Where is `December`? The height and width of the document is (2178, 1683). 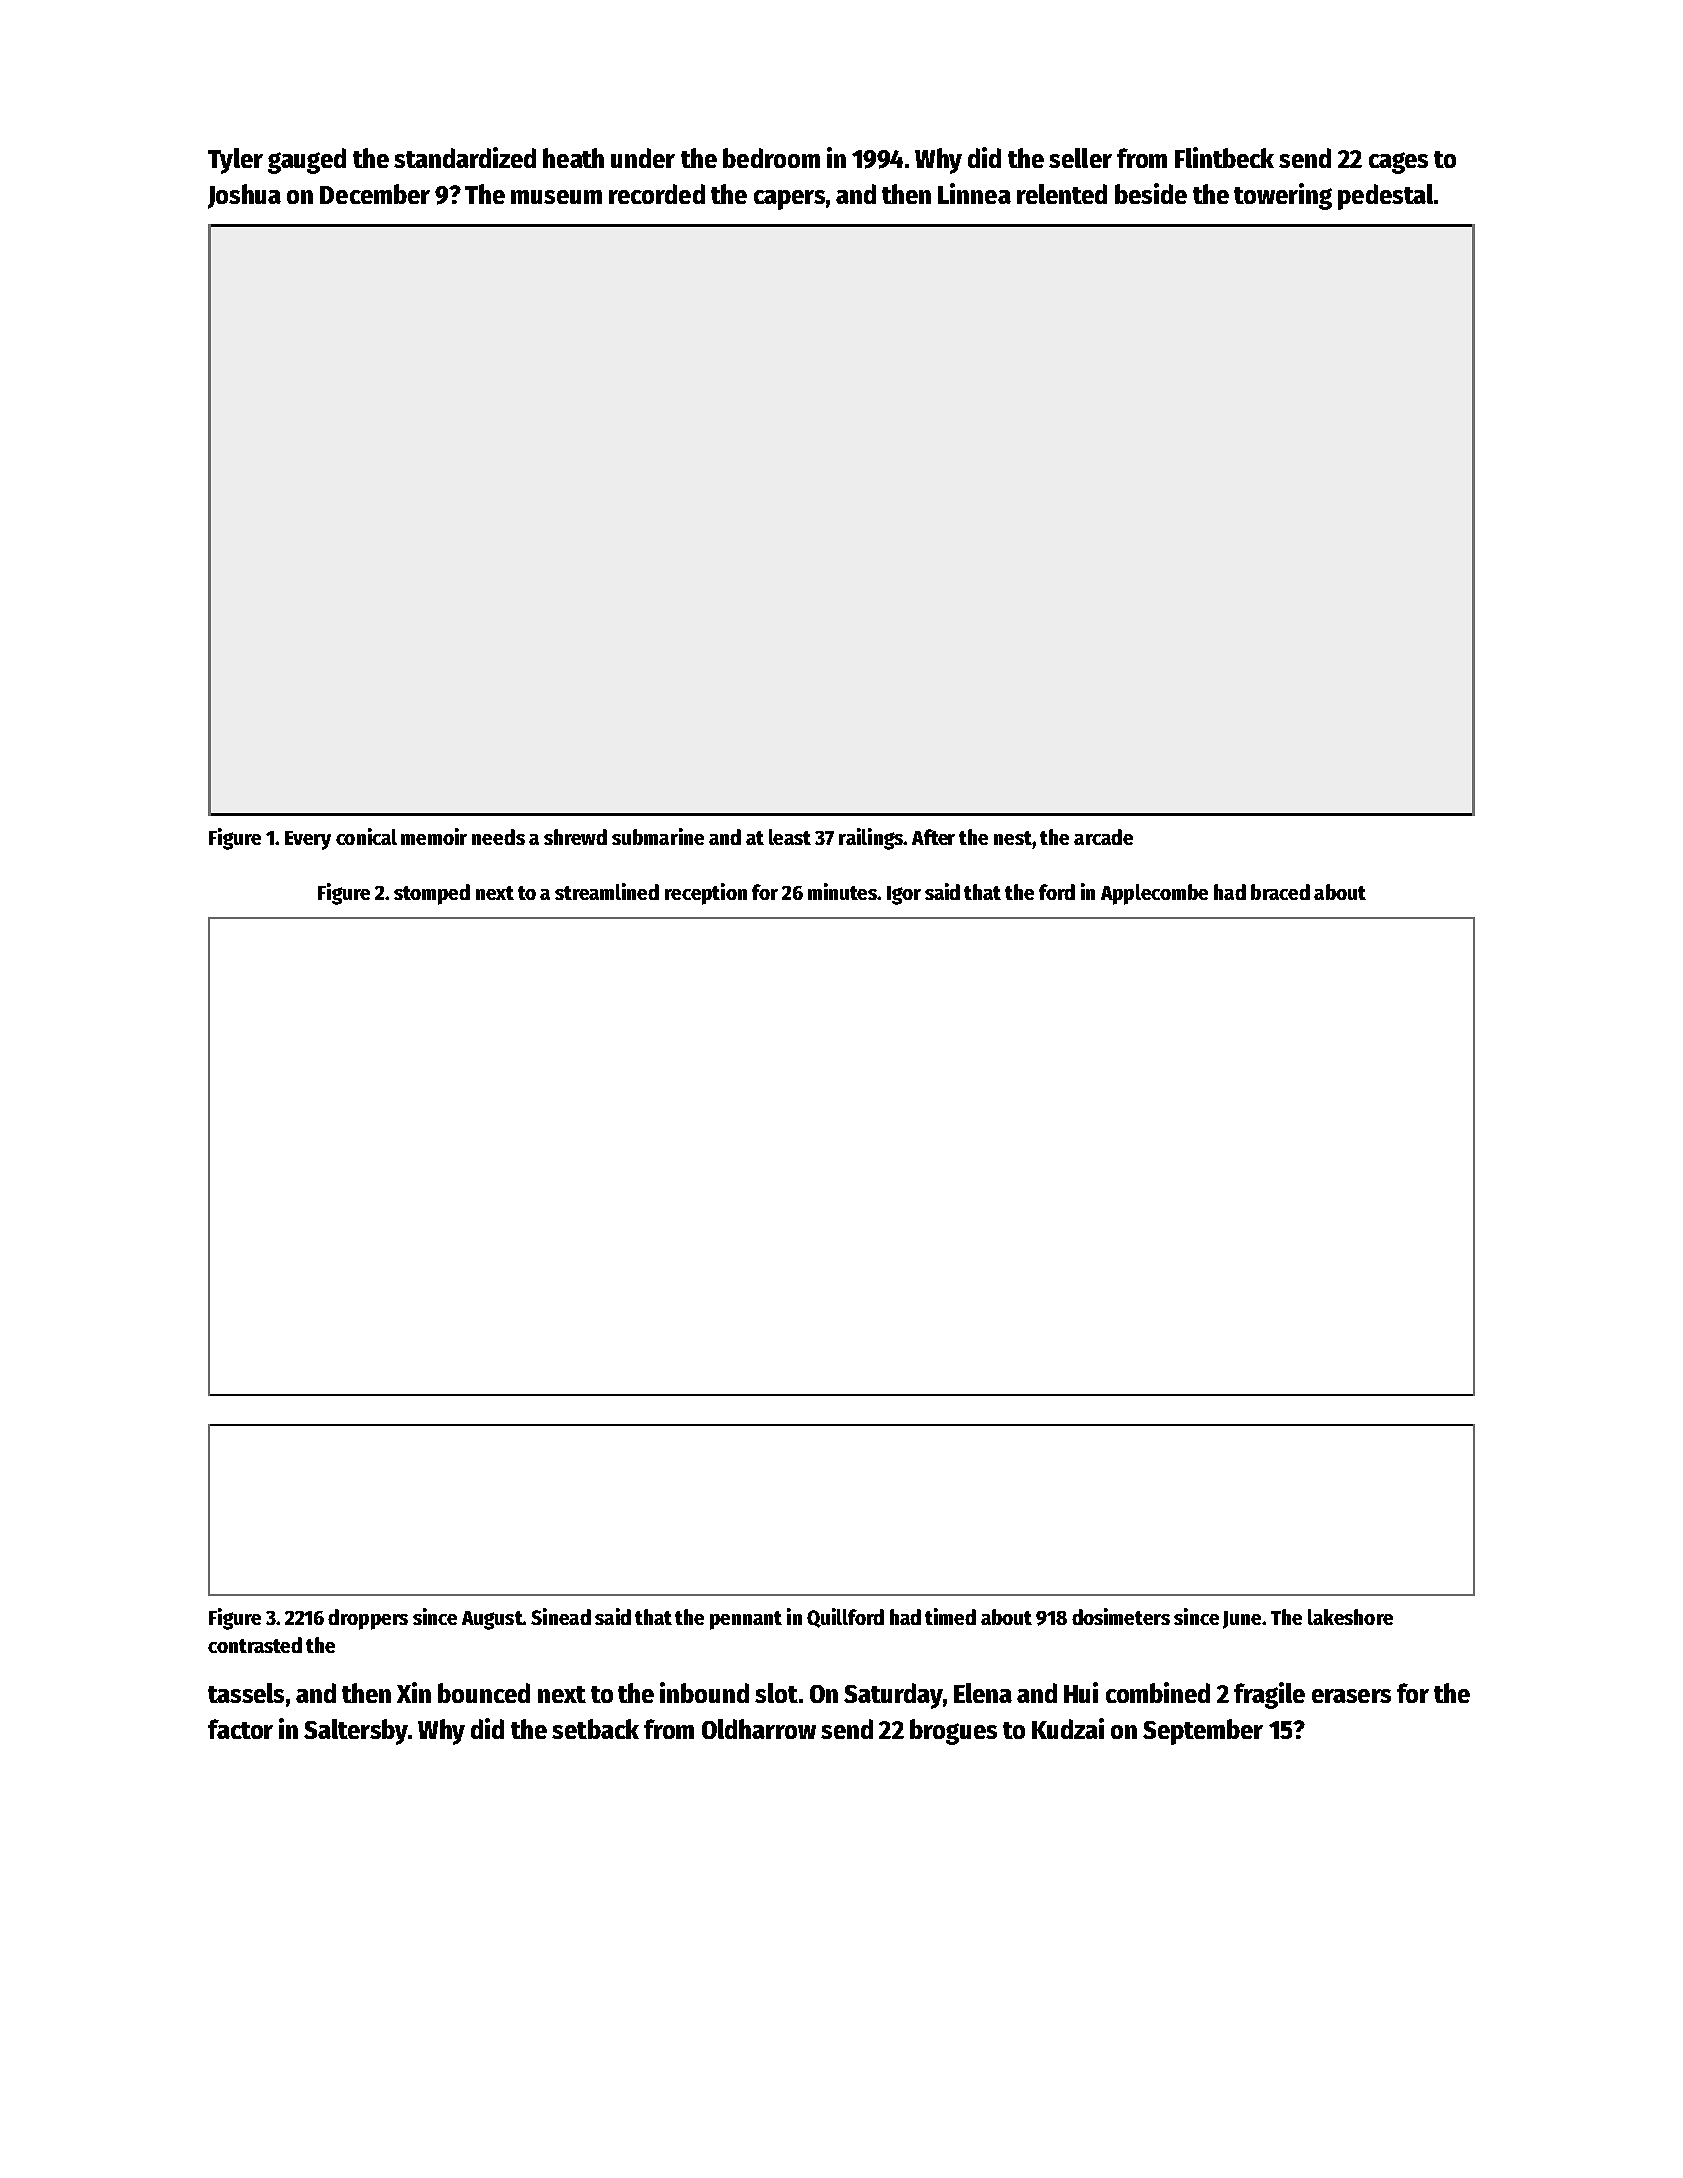
December is located at coordinates (375, 194).
